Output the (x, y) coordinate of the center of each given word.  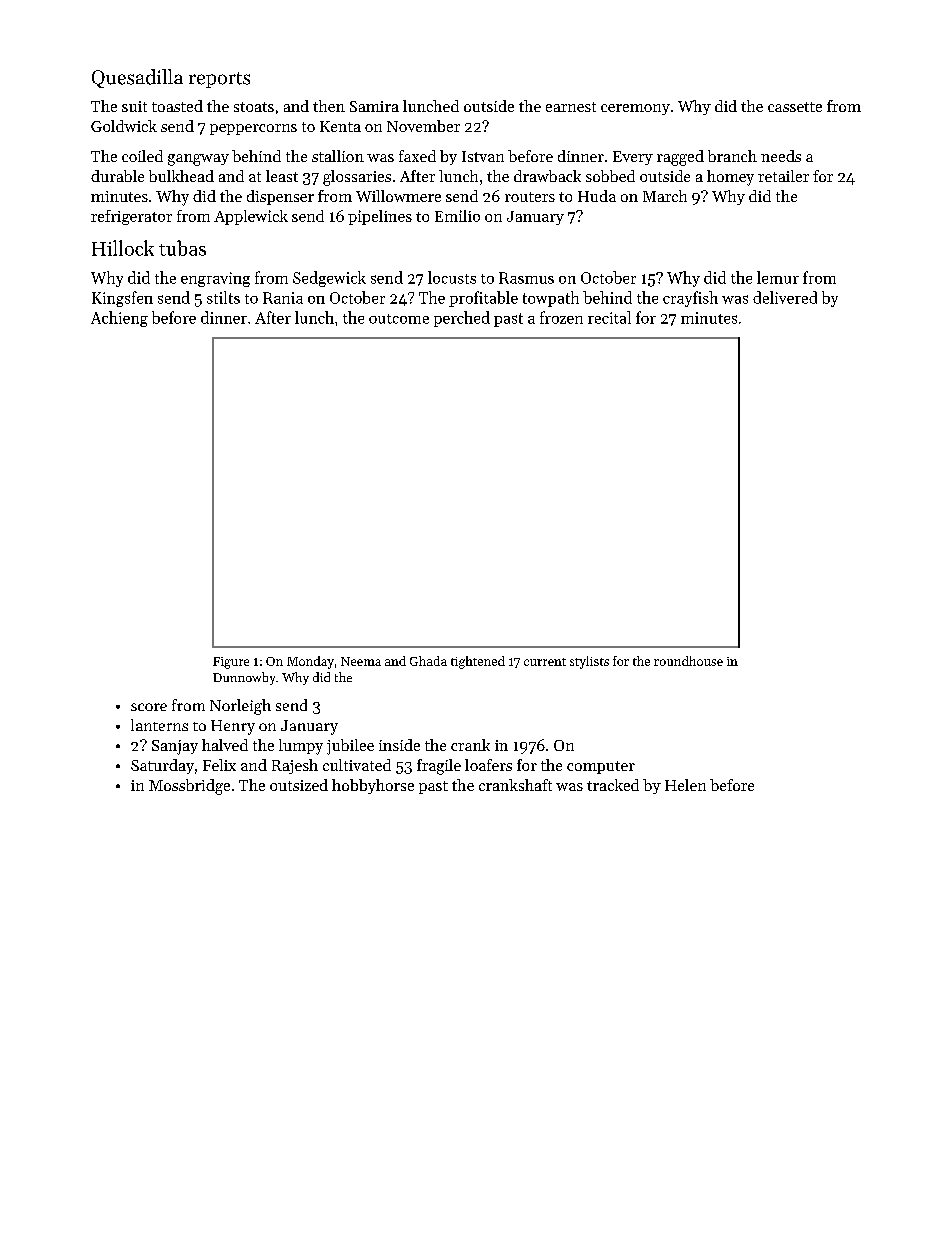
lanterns (159, 725)
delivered (785, 297)
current (545, 662)
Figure (231, 663)
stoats (254, 107)
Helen (685, 785)
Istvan (483, 156)
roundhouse (688, 661)
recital (609, 317)
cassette (795, 107)
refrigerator (131, 217)
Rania (283, 298)
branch (732, 156)
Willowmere (398, 196)
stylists (589, 662)
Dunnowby (244, 678)
